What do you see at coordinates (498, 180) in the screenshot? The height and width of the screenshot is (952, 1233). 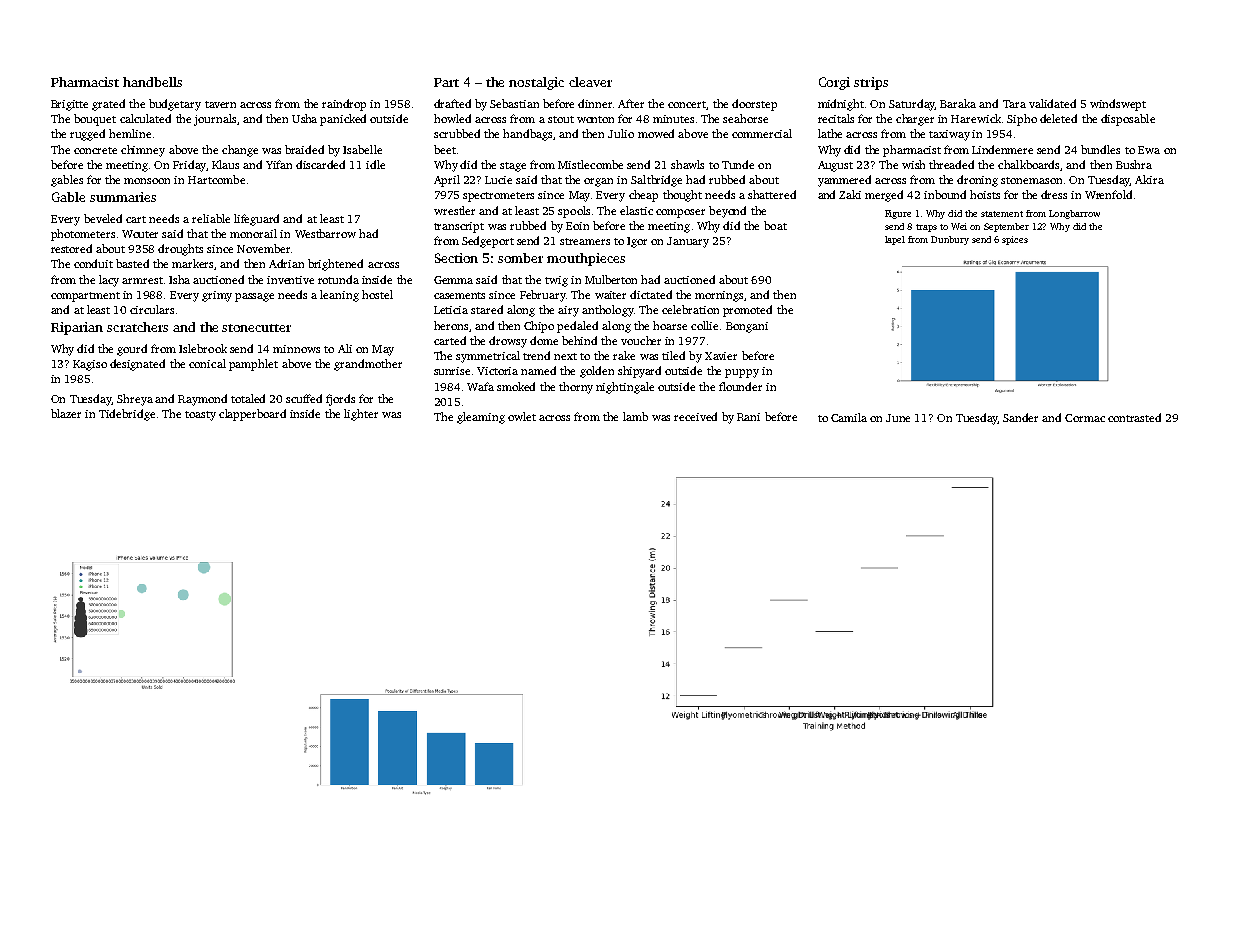 I see `Lucie` at bounding box center [498, 180].
